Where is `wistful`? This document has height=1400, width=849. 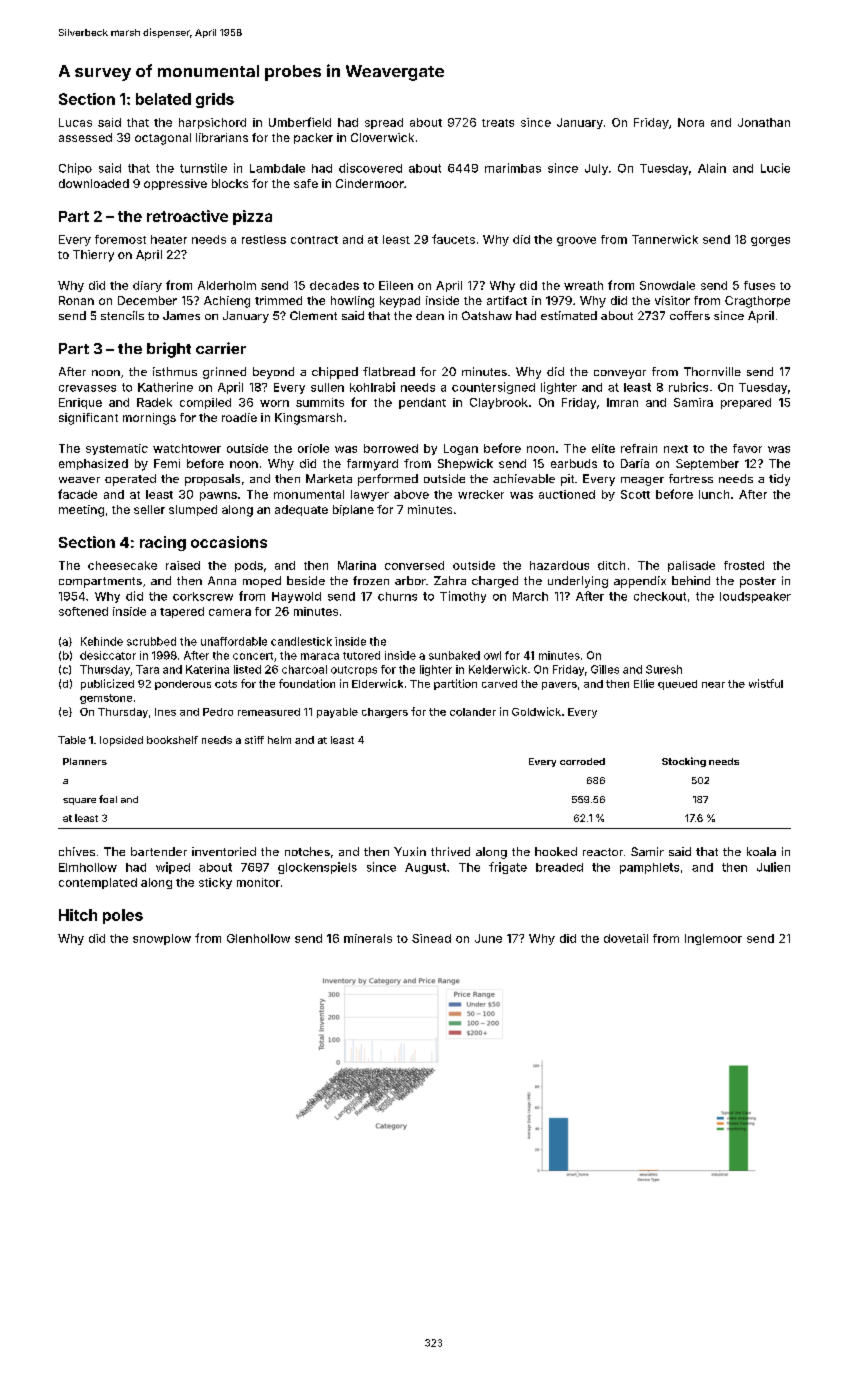
wistful is located at coordinates (766, 683).
